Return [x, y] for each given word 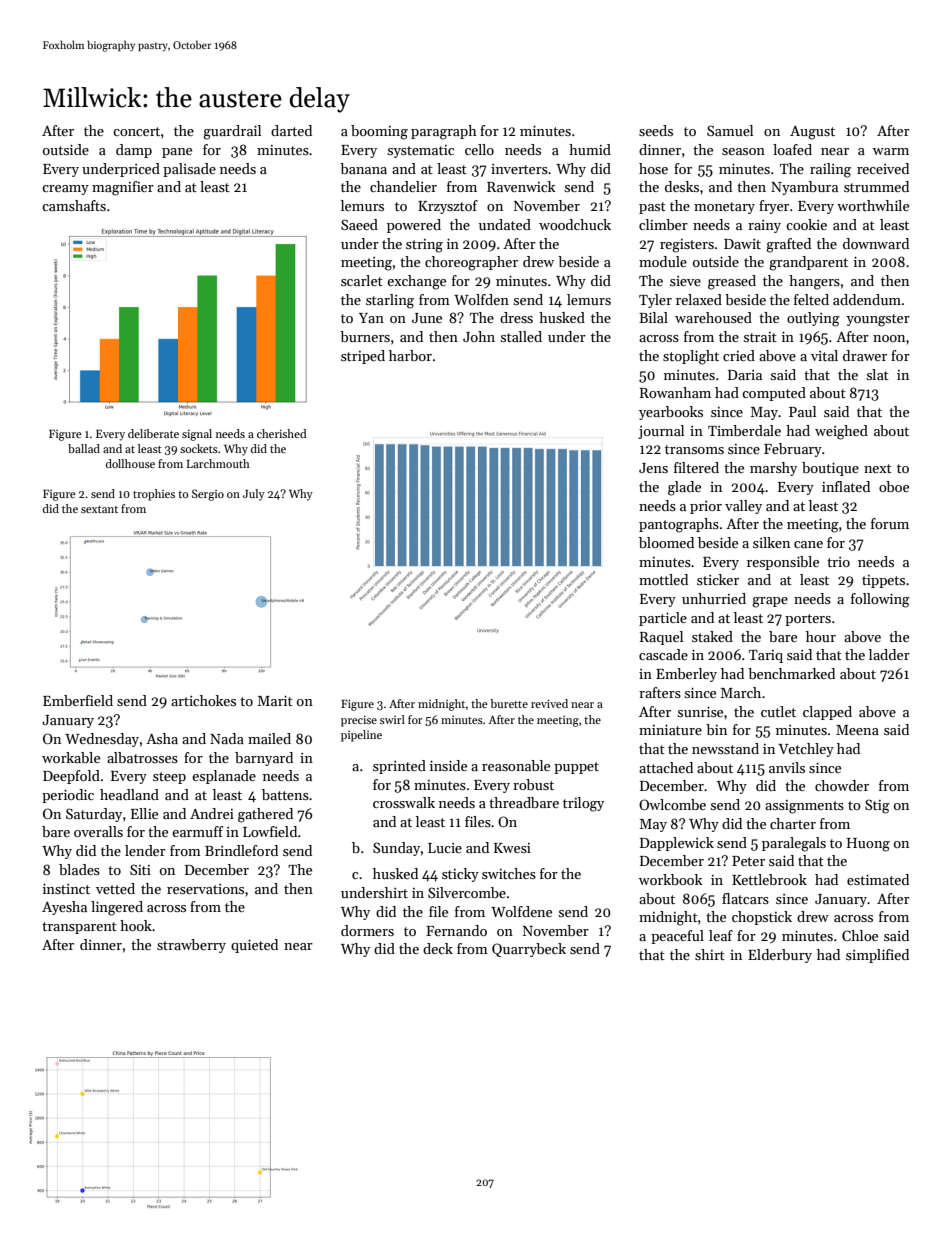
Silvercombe [467, 892]
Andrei [212, 813]
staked [712, 636]
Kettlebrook [769, 879]
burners [365, 336]
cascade [663, 654]
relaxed [699, 299]
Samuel [730, 130]
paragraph [444, 132]
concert [136, 131]
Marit [275, 701]
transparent [79, 928]
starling [390, 301]
